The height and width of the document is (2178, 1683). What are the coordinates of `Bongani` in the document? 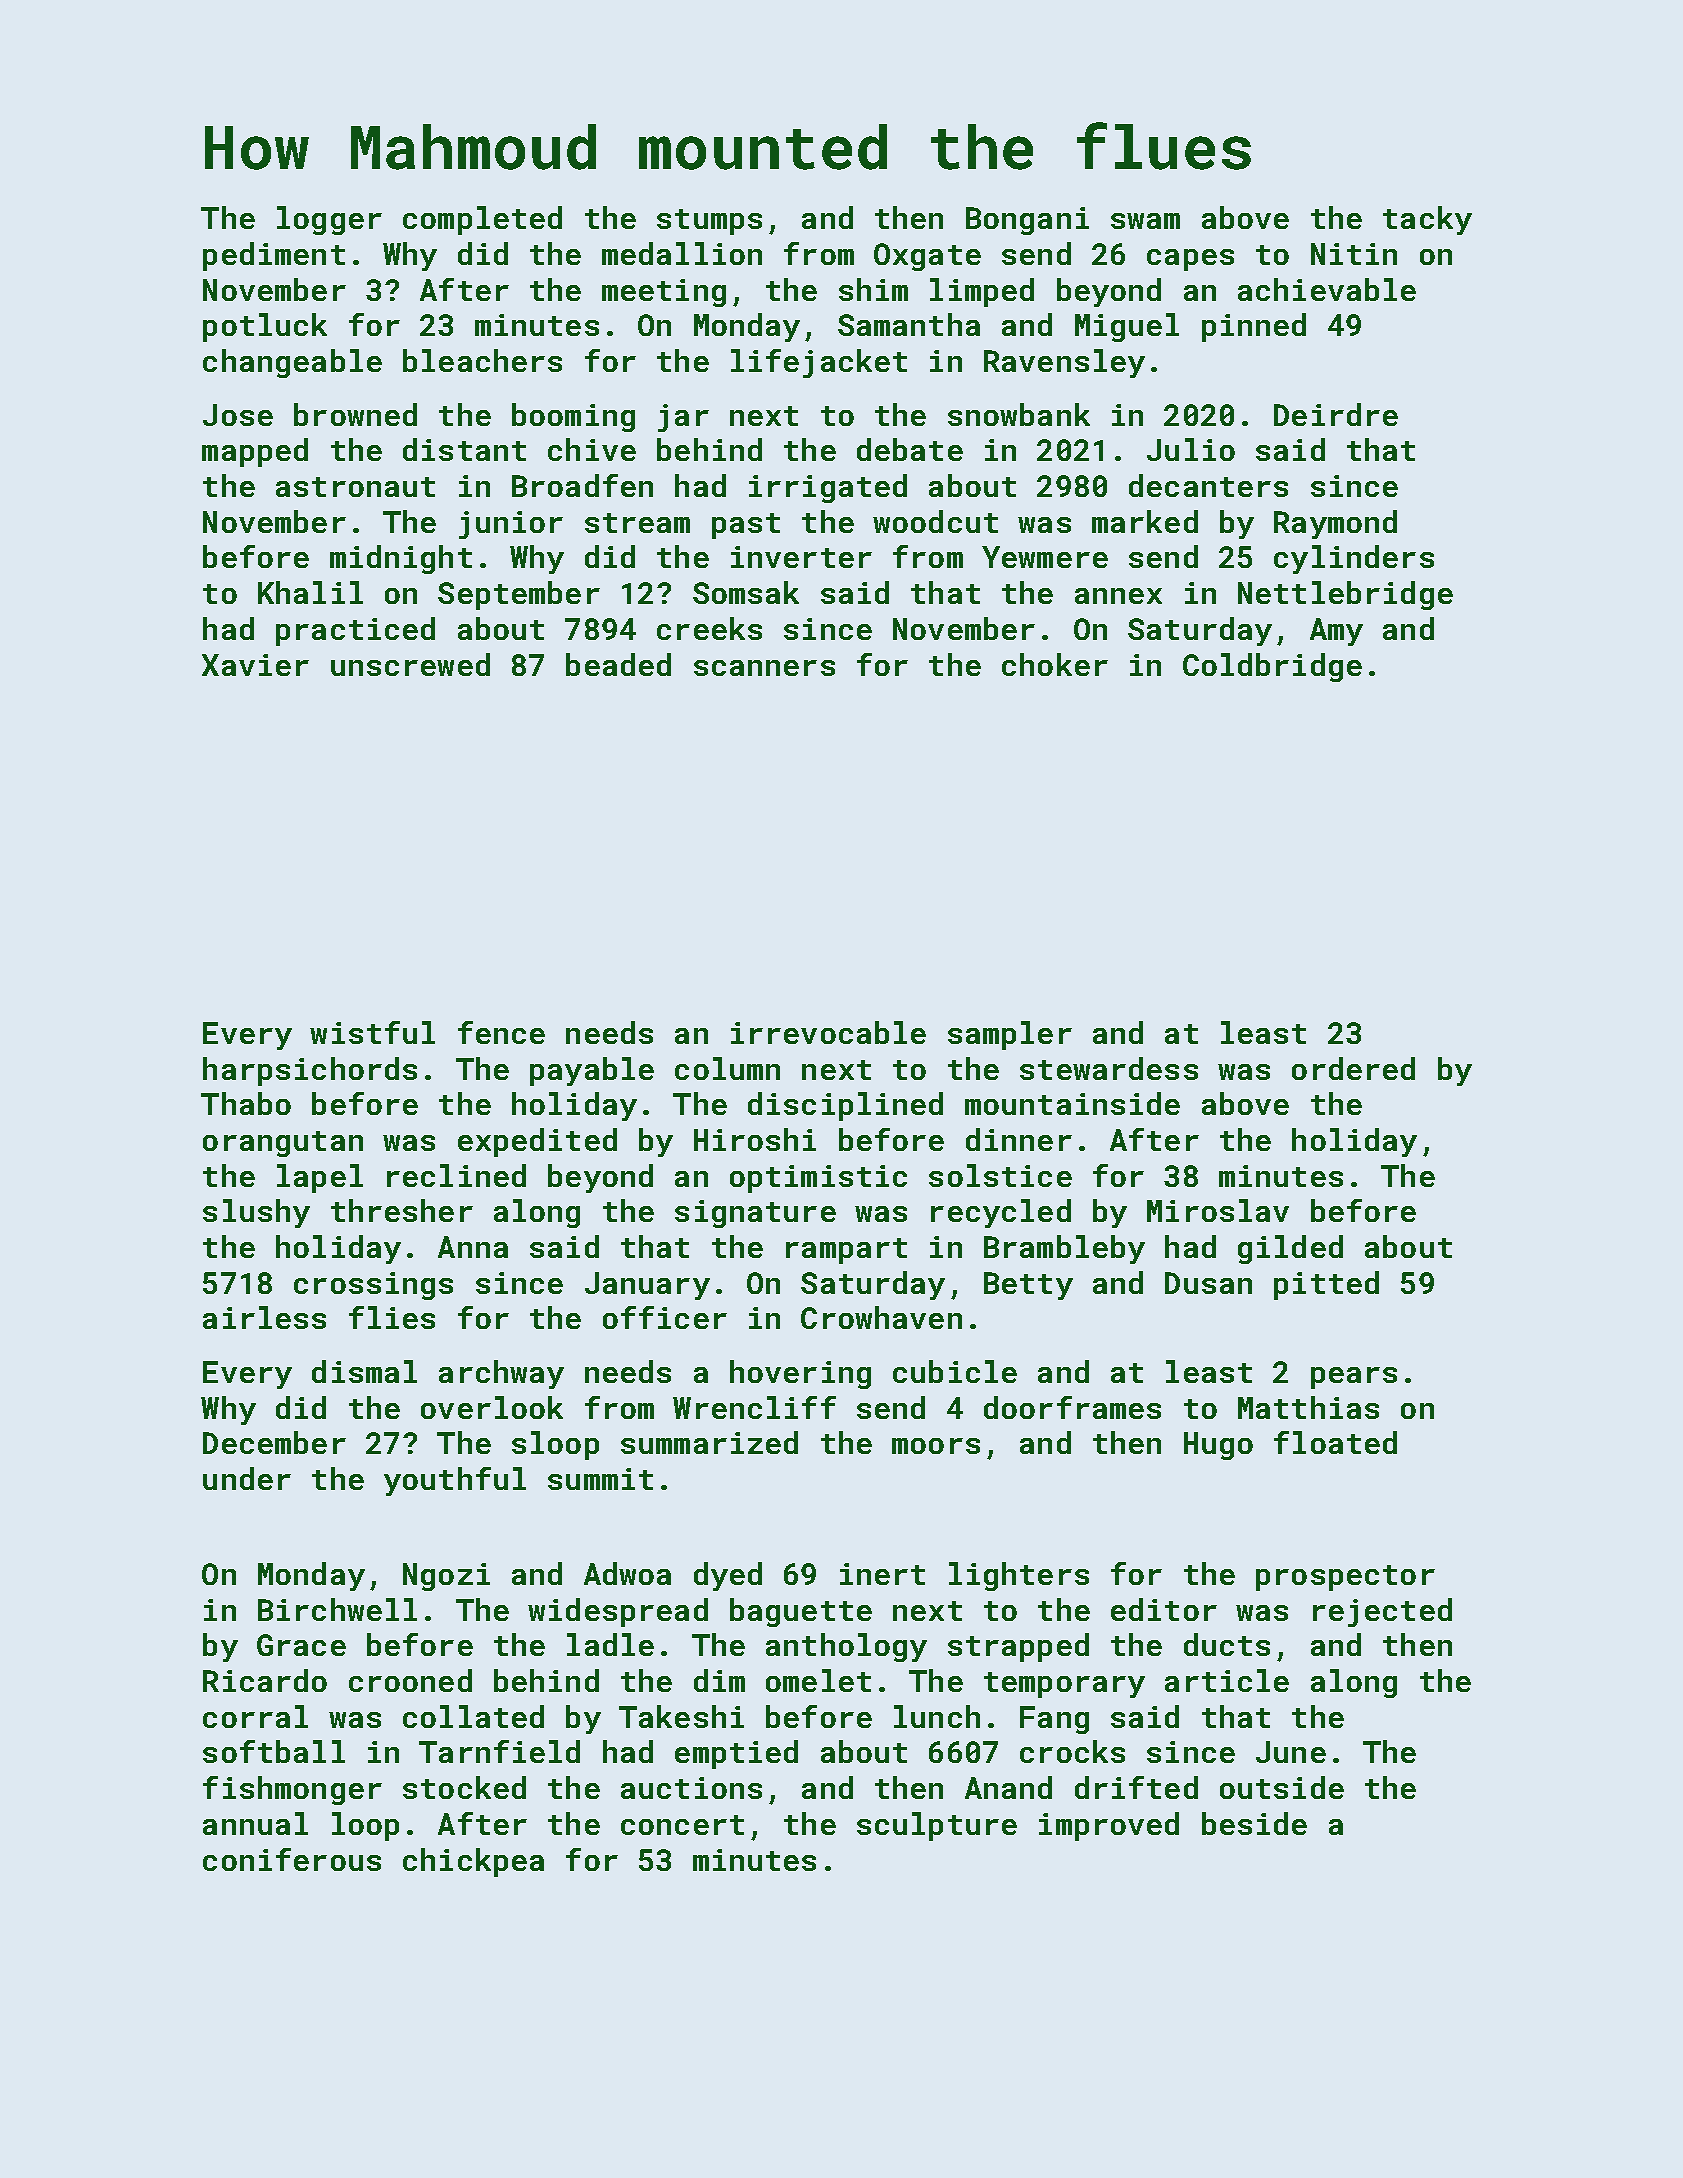 It's located at (1027, 221).
